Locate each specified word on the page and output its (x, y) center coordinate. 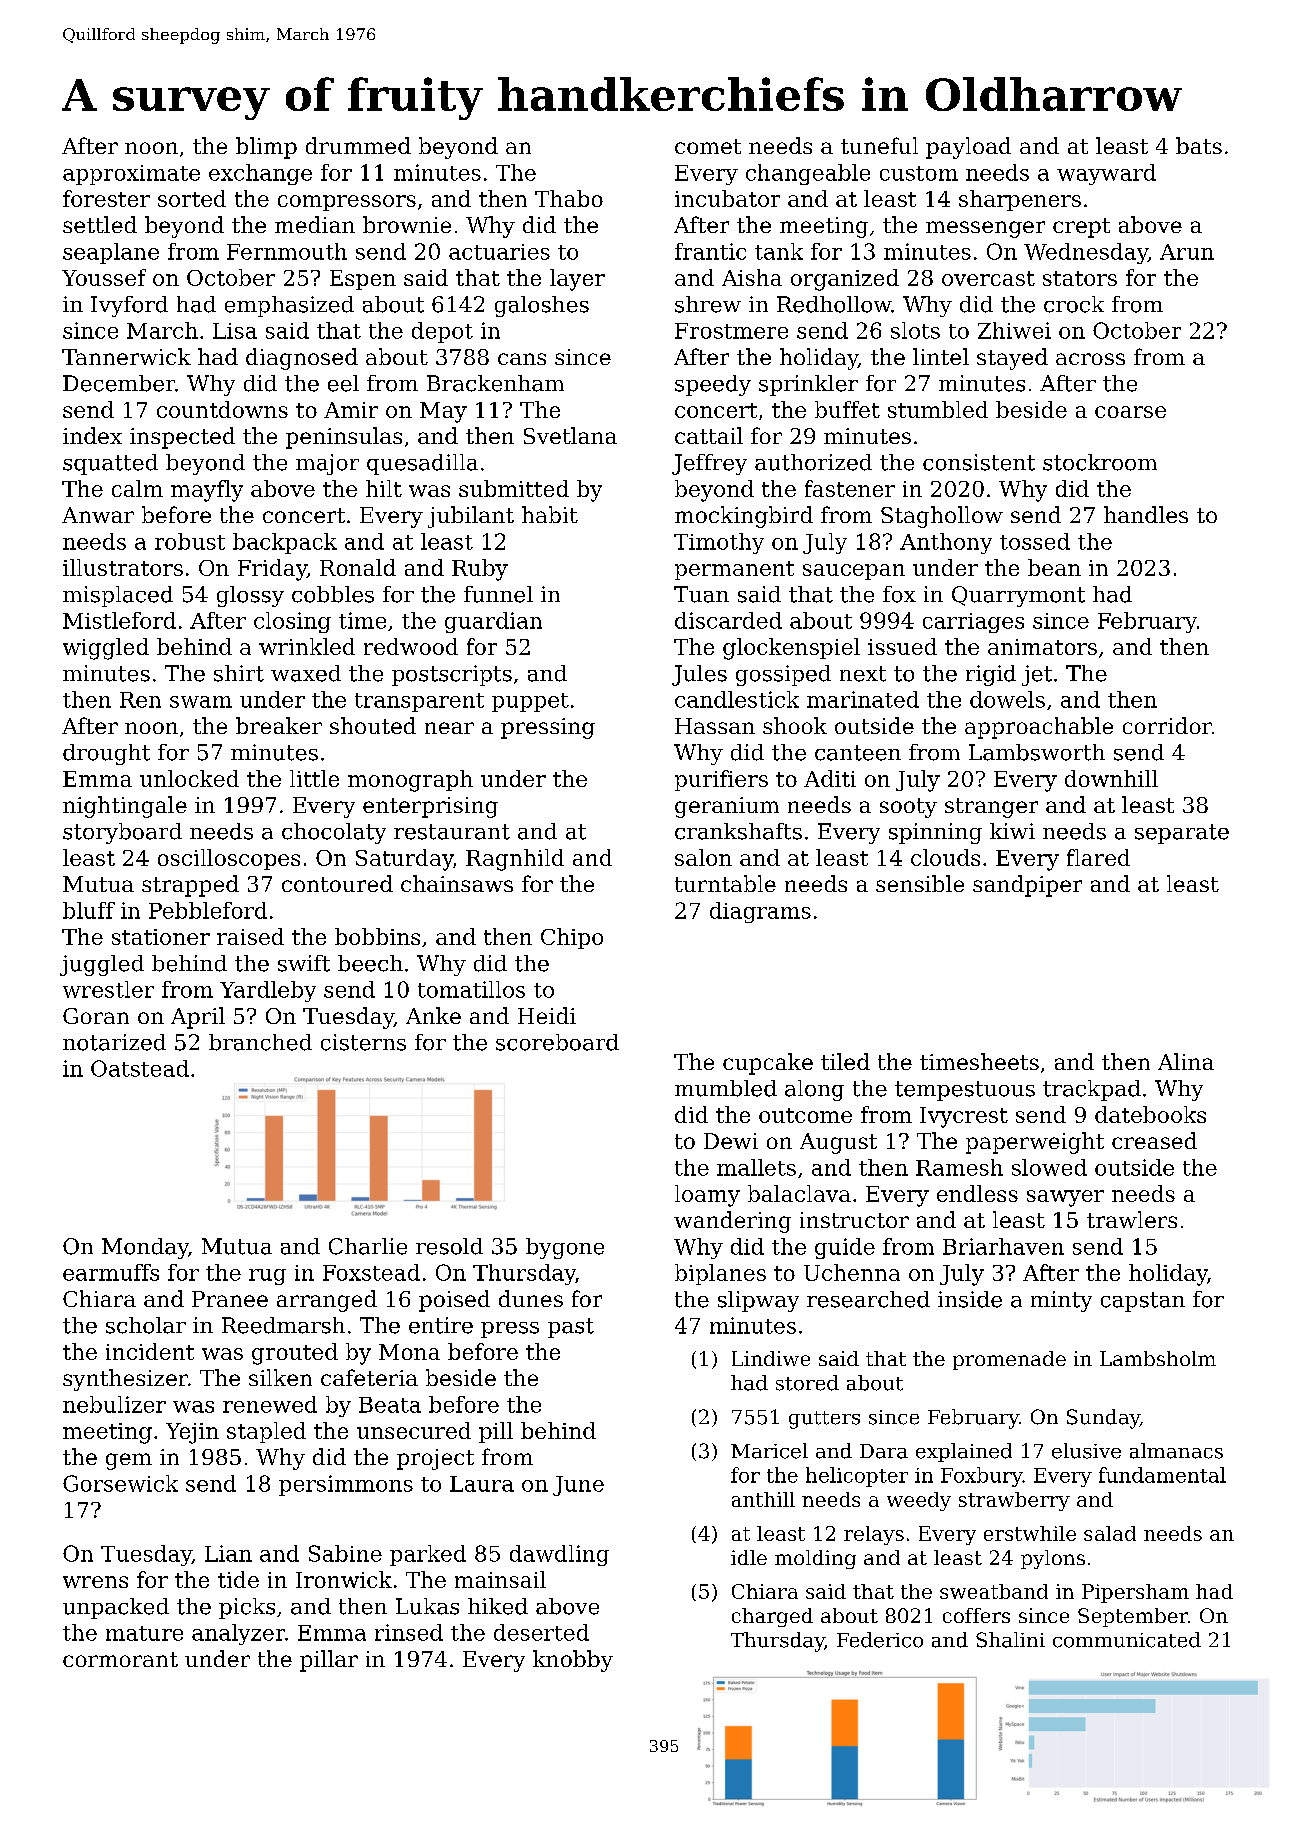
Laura (482, 1484)
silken (280, 1377)
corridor (1167, 725)
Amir (351, 410)
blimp (266, 148)
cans (522, 359)
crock (1074, 304)
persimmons (346, 1485)
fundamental (1162, 1475)
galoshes (542, 306)
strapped (190, 886)
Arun (1187, 252)
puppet (530, 702)
